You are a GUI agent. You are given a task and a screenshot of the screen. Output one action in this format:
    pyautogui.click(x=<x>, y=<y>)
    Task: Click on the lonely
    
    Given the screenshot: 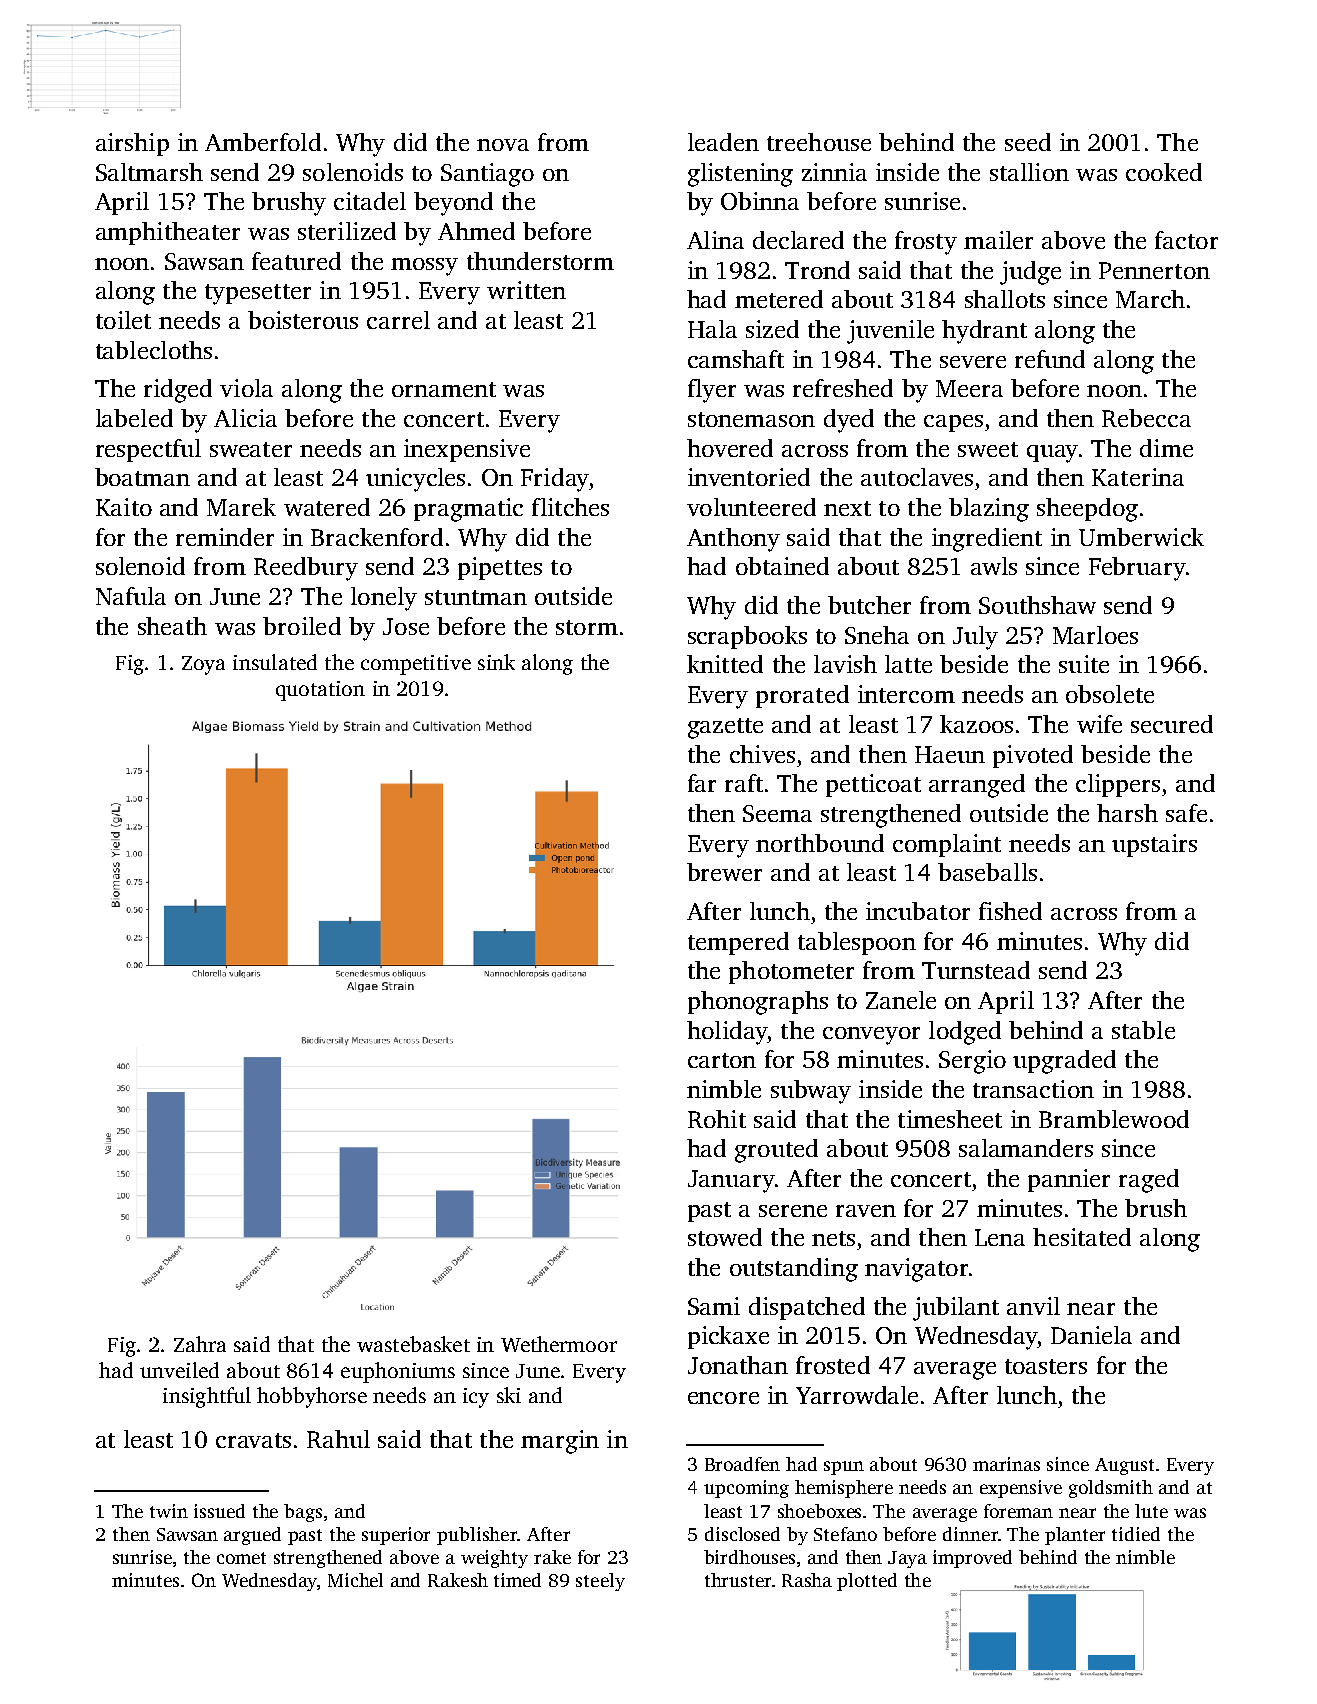 What is the action you would take?
    pyautogui.click(x=384, y=599)
